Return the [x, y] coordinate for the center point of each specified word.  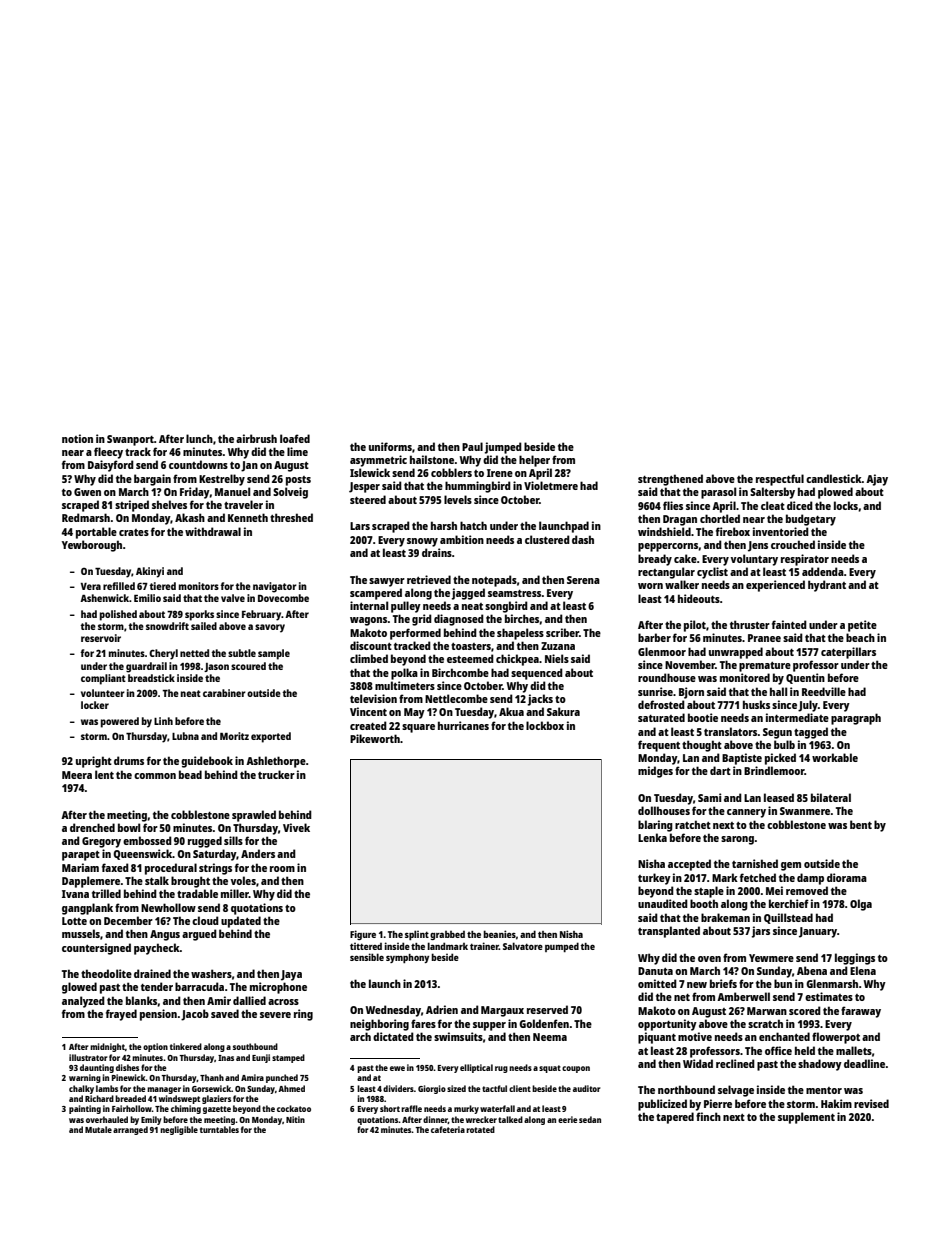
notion [77, 438]
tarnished [755, 863]
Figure [363, 935]
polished [118, 615]
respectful [780, 480]
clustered [547, 539]
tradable [197, 893]
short [390, 1108]
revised [871, 1103]
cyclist [712, 573]
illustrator [88, 1057]
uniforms [390, 446]
